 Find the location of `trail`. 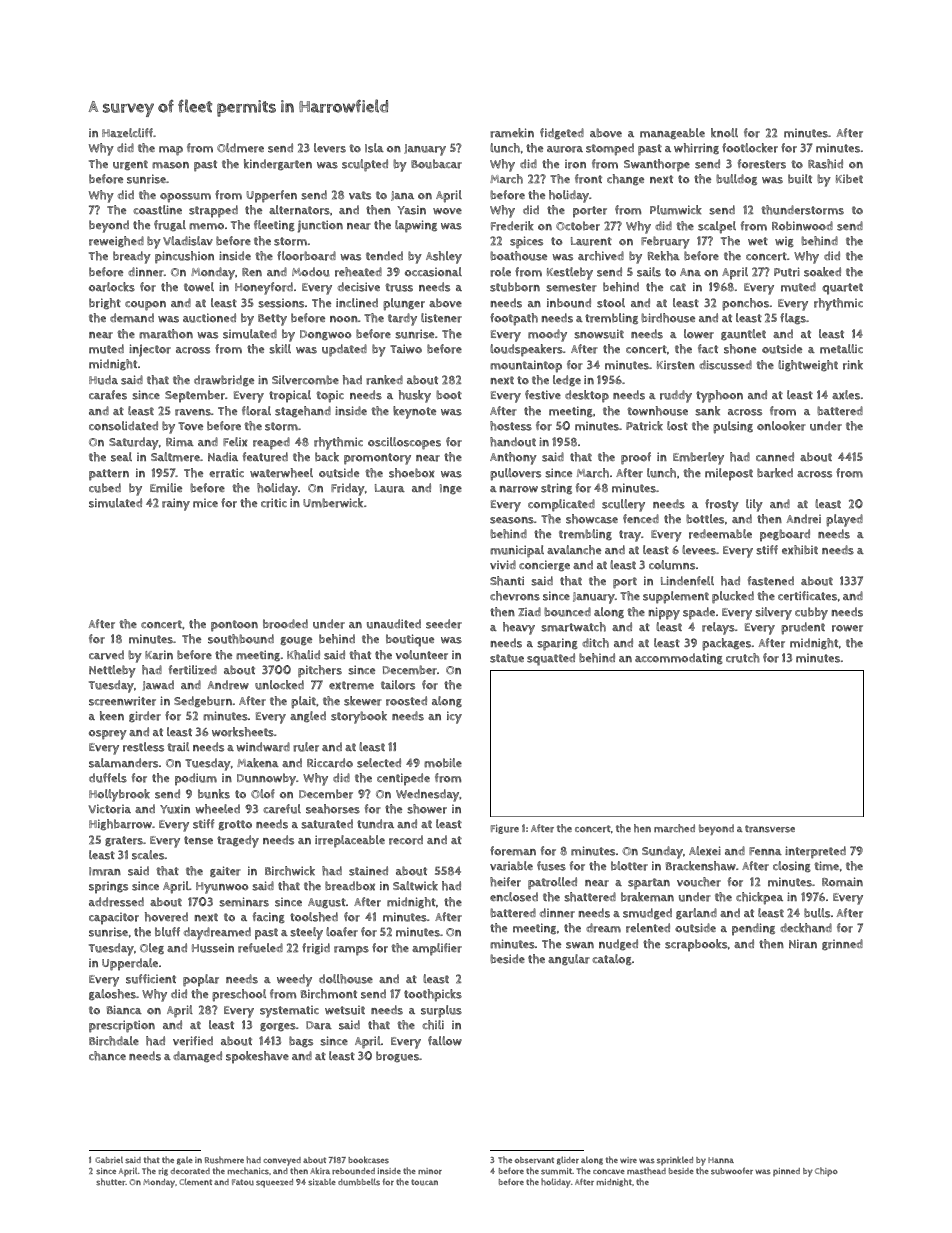

trail is located at coordinates (178, 747).
